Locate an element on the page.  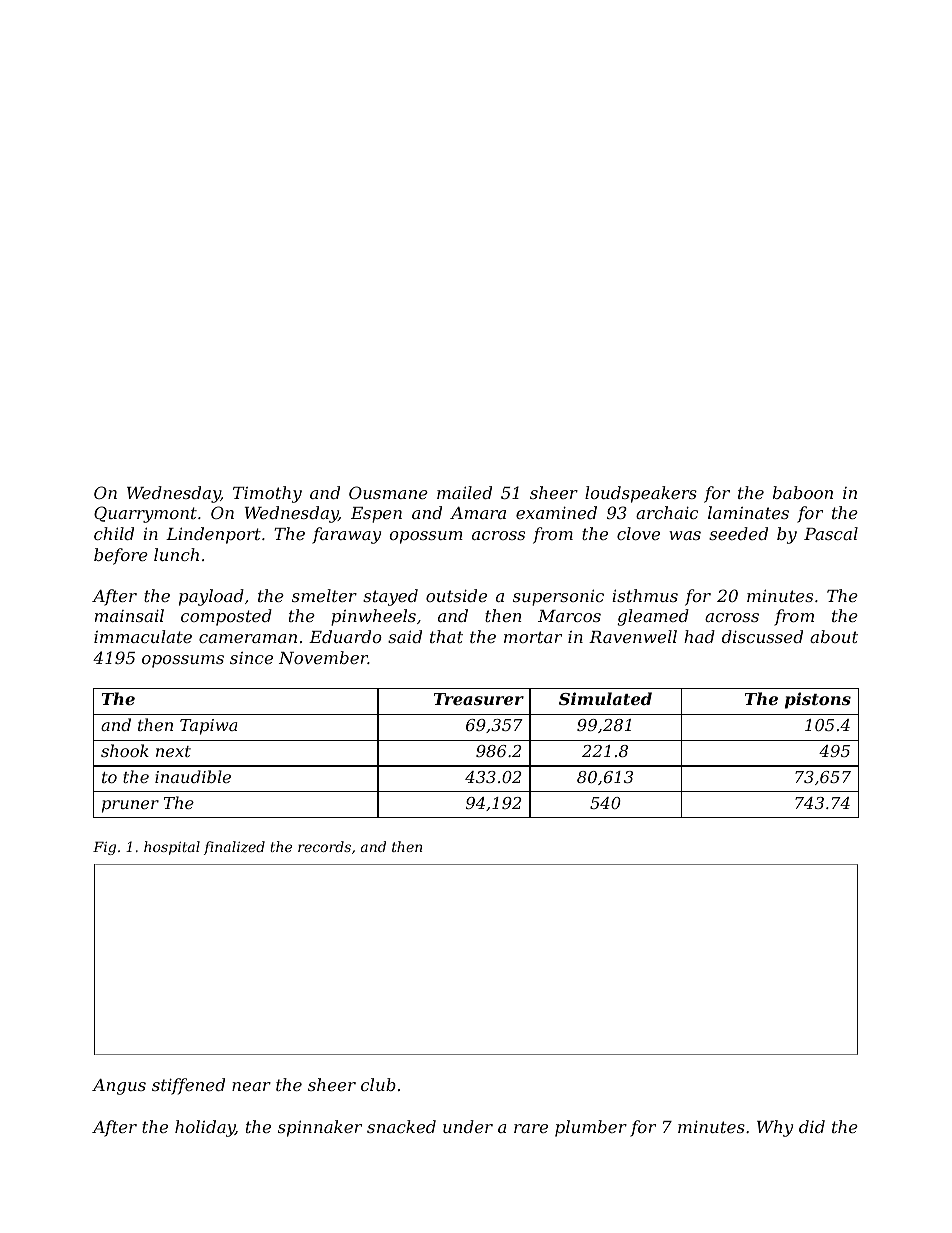
Espen is located at coordinates (376, 515).
